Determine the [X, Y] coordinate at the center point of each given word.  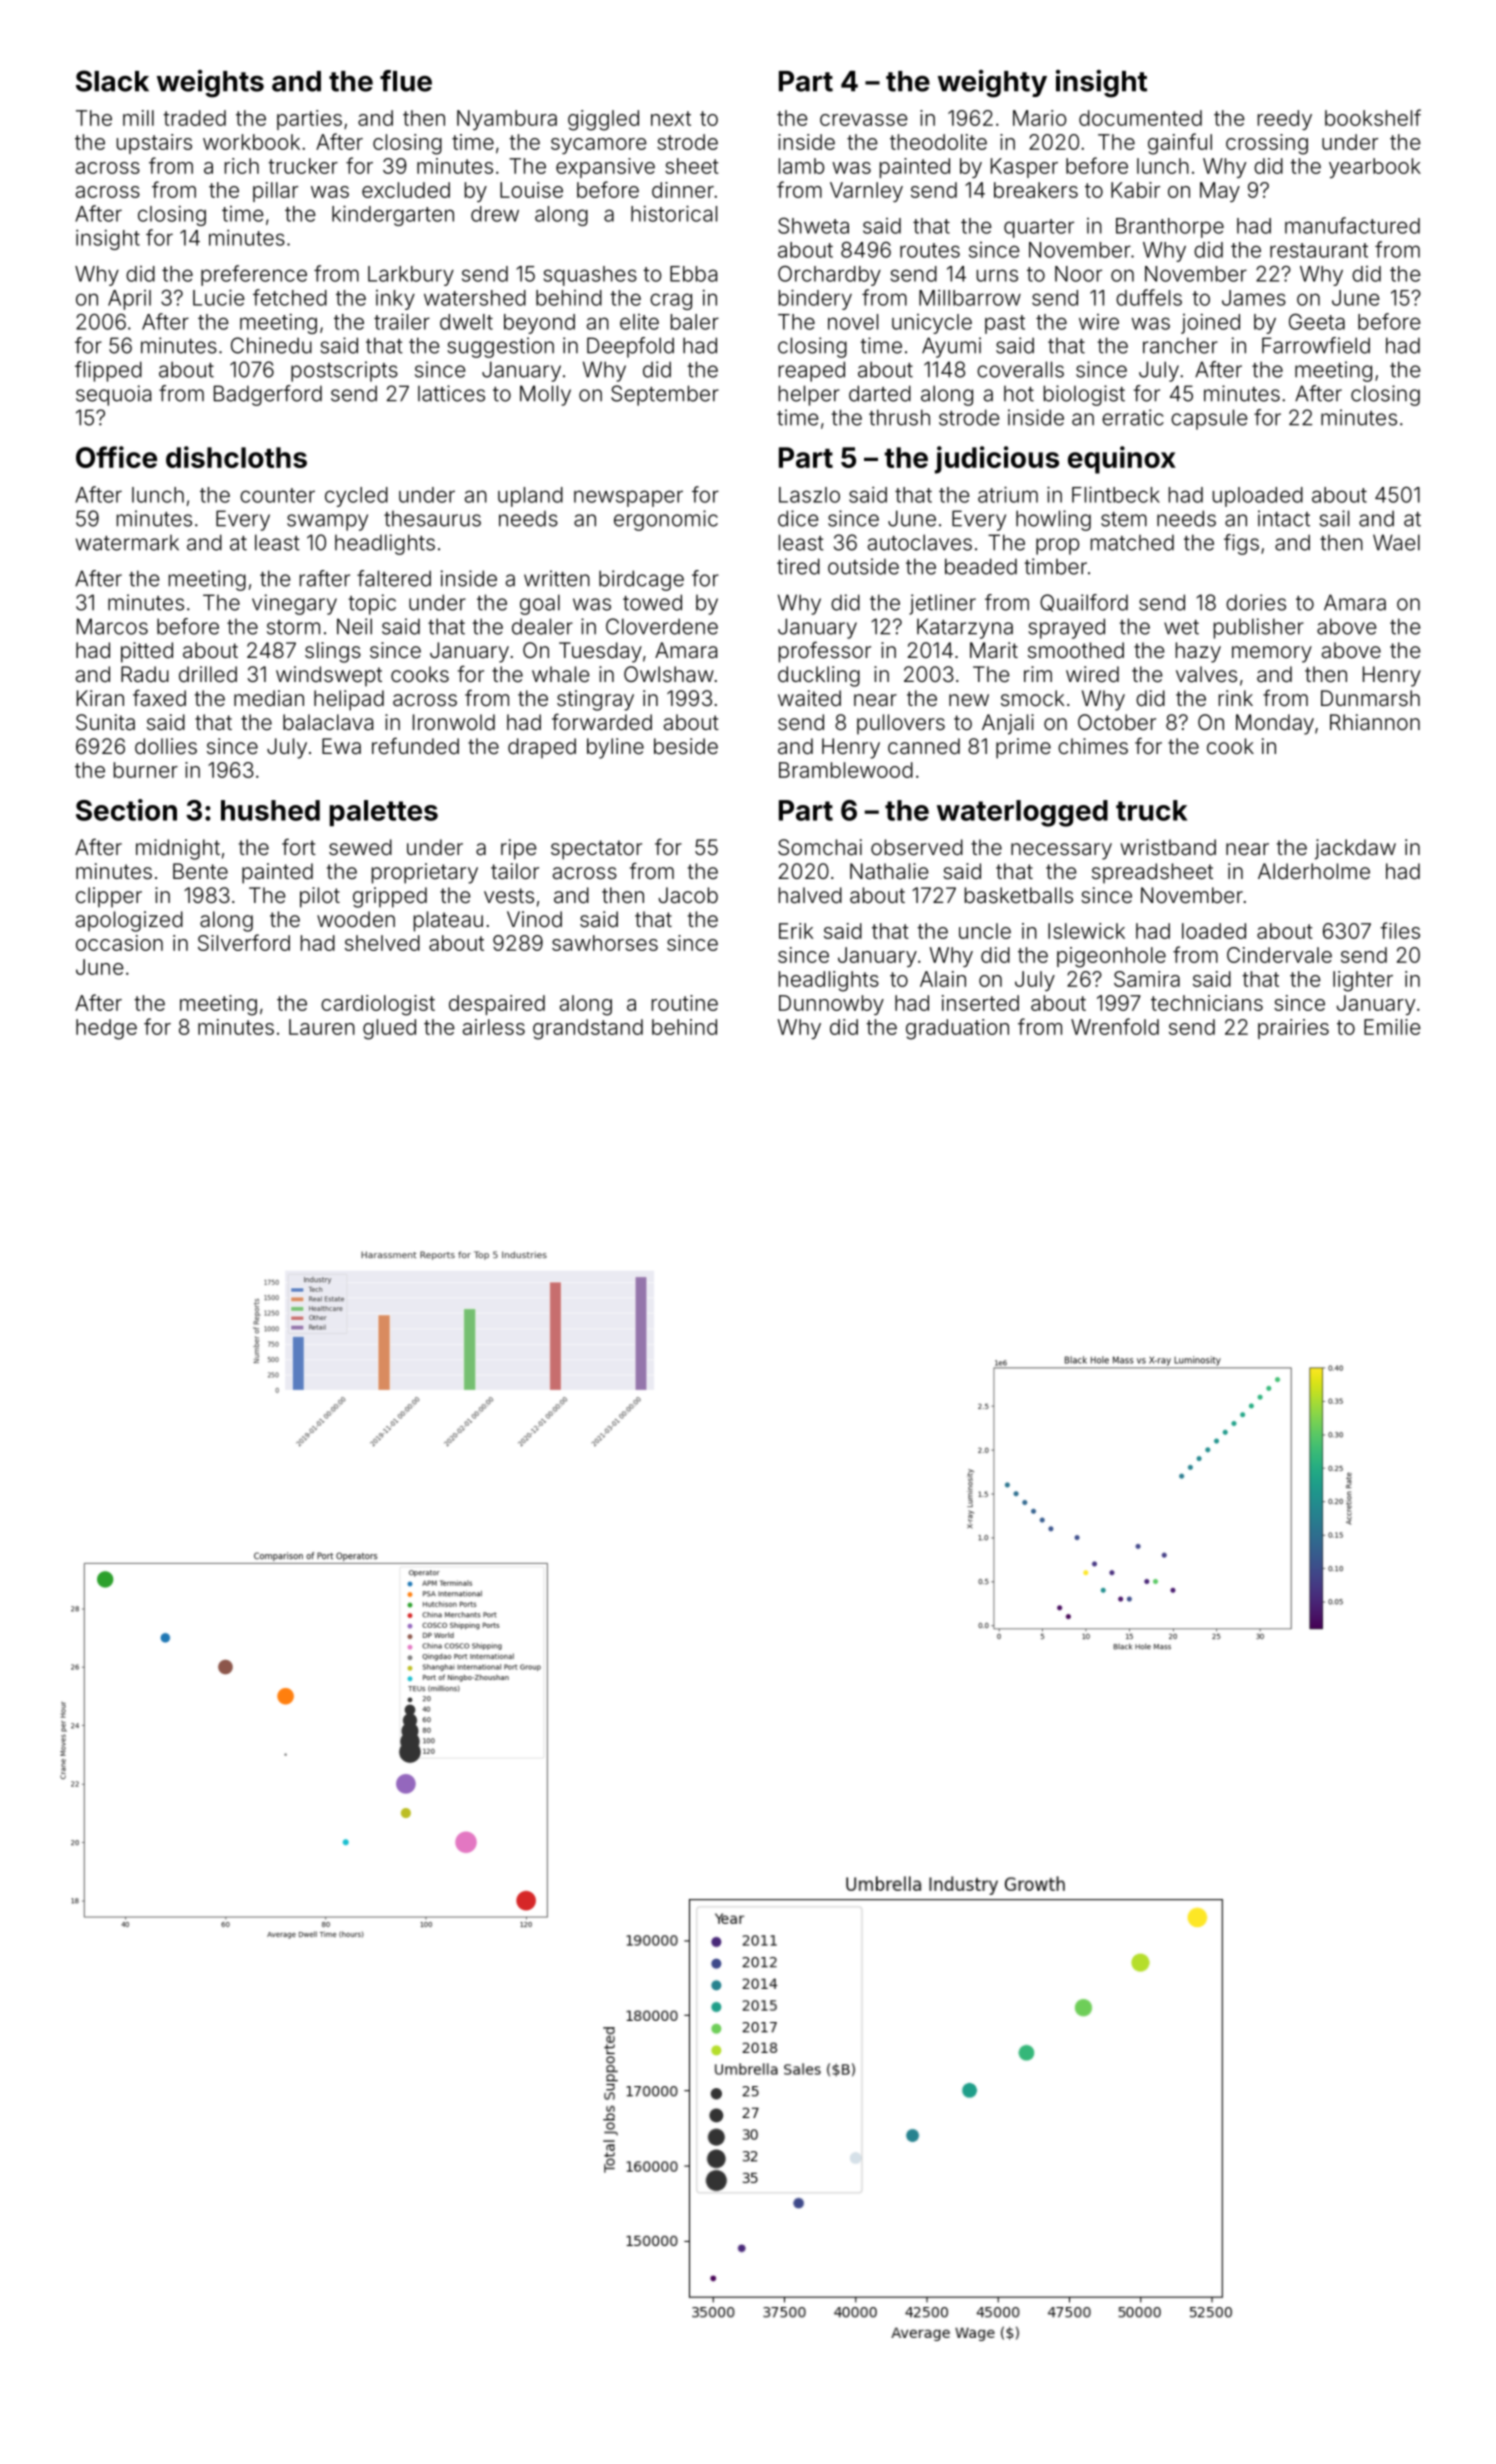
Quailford [1084, 603]
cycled [356, 497]
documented [1140, 118]
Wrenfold [1115, 1026]
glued [389, 1029]
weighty [992, 84]
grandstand [588, 1029]
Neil [354, 626]
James [1254, 298]
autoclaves [920, 542]
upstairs [154, 144]
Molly [545, 395]
